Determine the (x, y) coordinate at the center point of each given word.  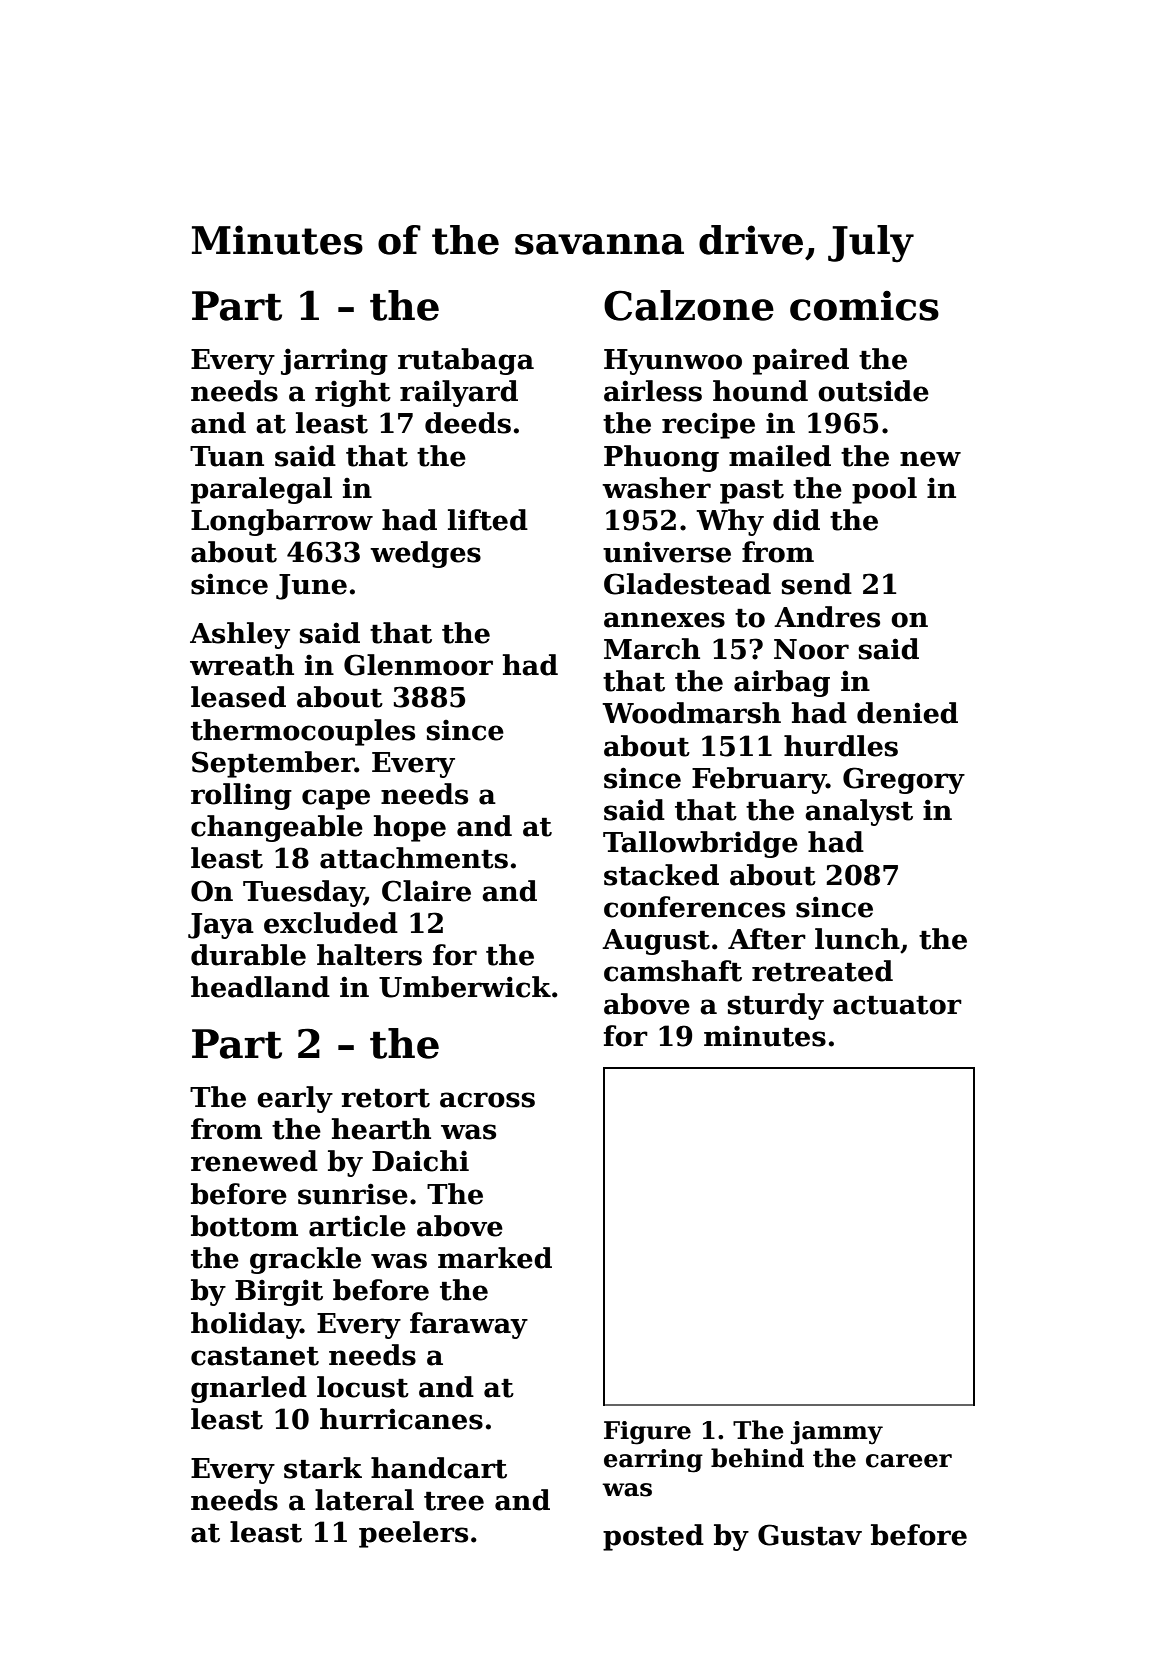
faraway (469, 1325)
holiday (246, 1325)
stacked (661, 875)
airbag (782, 683)
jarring (334, 361)
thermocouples (303, 732)
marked (495, 1258)
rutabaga (466, 361)
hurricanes (401, 1419)
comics (864, 306)
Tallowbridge (700, 844)
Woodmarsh (691, 713)
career (909, 1461)
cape (336, 799)
